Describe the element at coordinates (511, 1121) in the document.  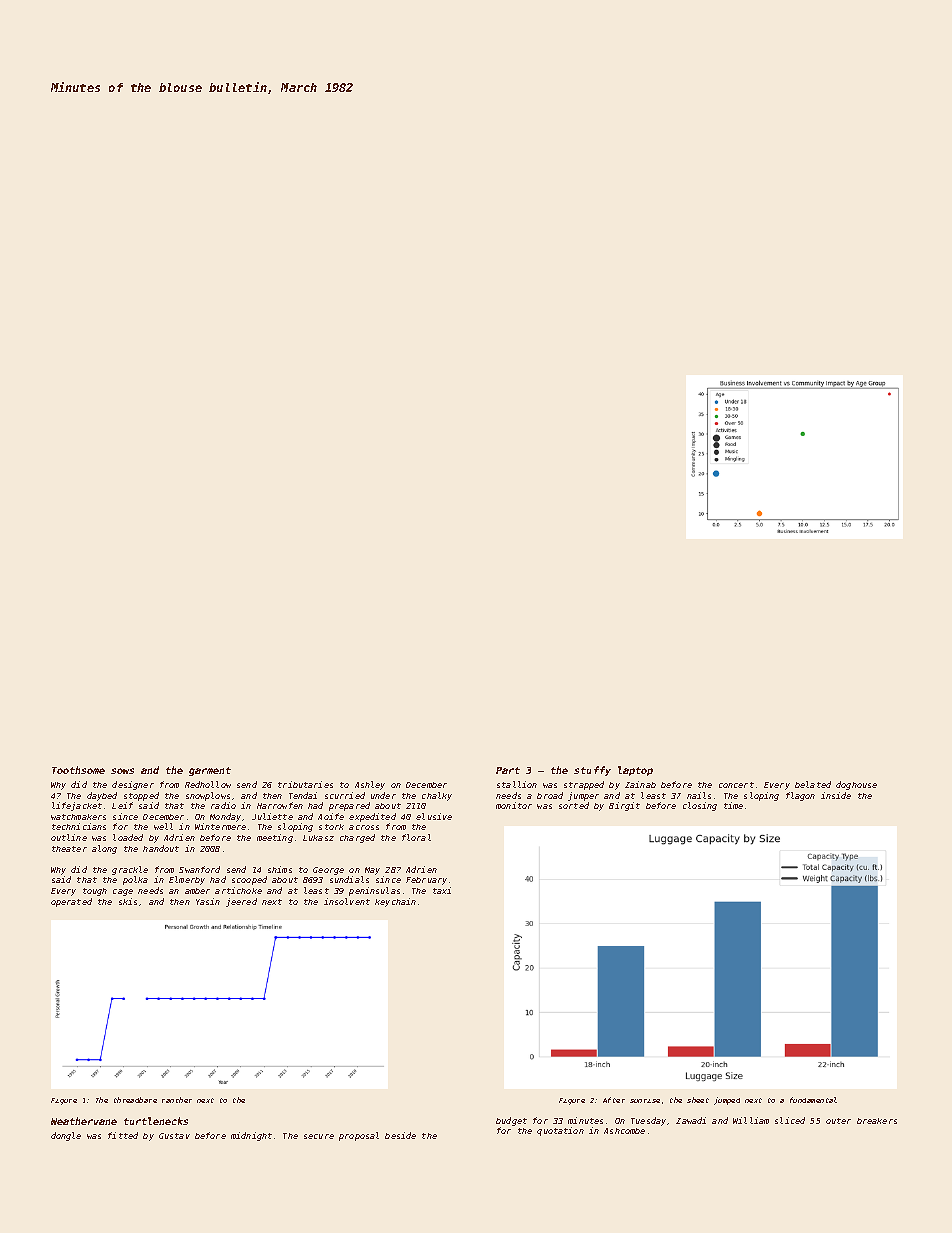
I see `budget` at that location.
